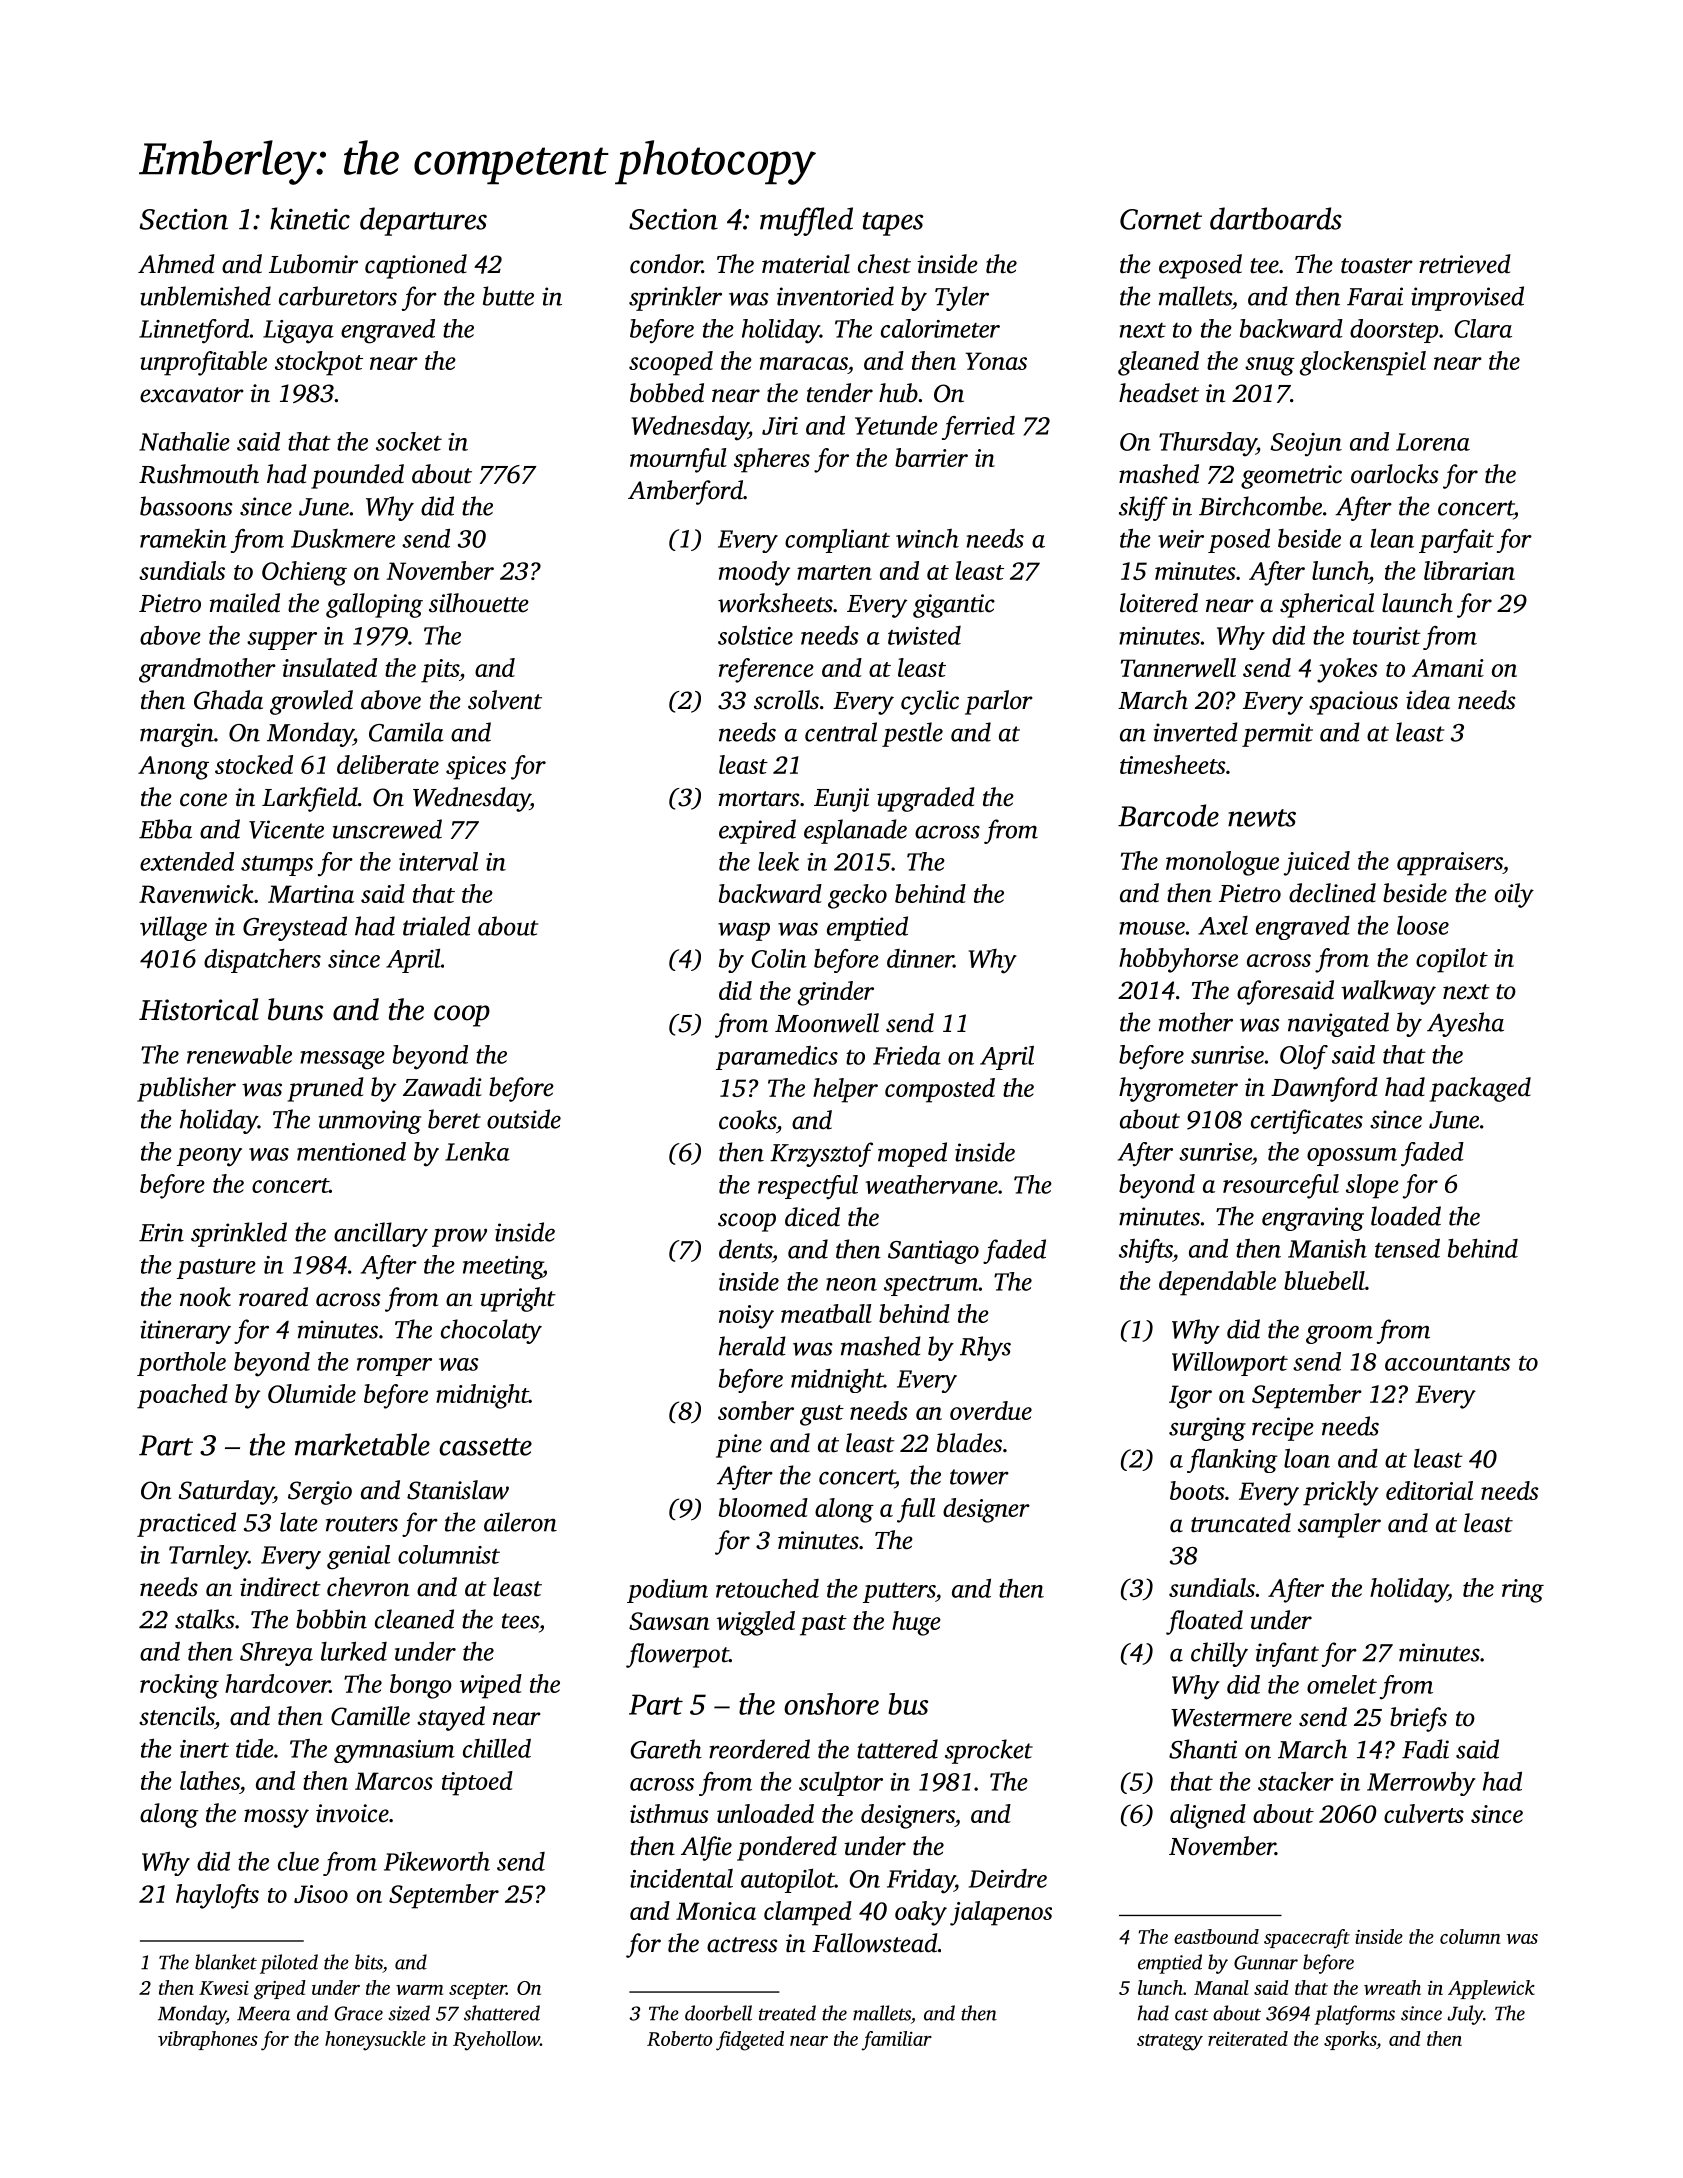 The height and width of the screenshot is (2178, 1683). Describe the element at coordinates (985, 1348) in the screenshot. I see `Rhys` at that location.
